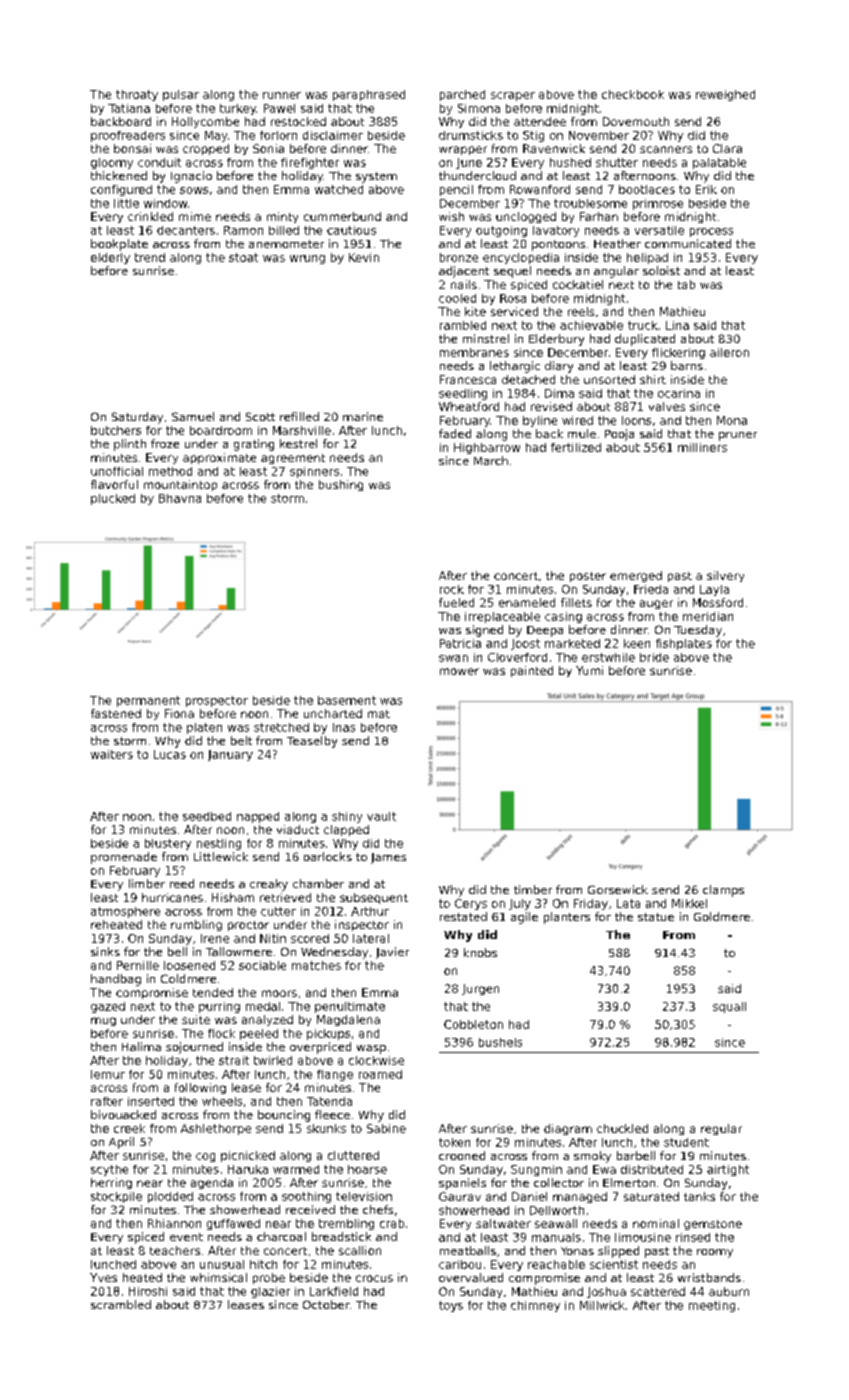 Image resolution: width=849 pixels, height=1400 pixels. What do you see at coordinates (570, 162) in the image?
I see `hushed` at bounding box center [570, 162].
